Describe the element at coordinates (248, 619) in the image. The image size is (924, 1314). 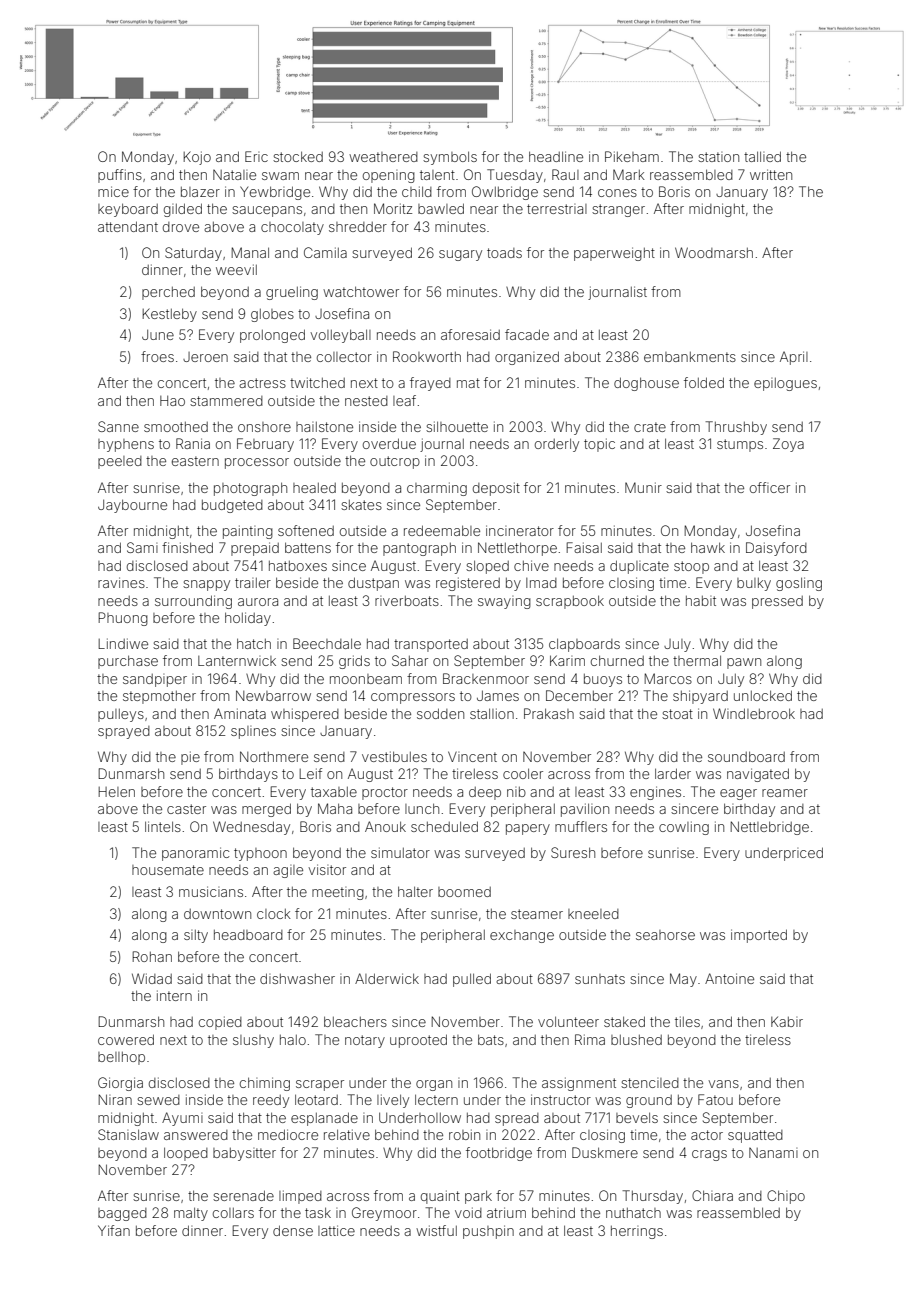
I see `holiday` at that location.
